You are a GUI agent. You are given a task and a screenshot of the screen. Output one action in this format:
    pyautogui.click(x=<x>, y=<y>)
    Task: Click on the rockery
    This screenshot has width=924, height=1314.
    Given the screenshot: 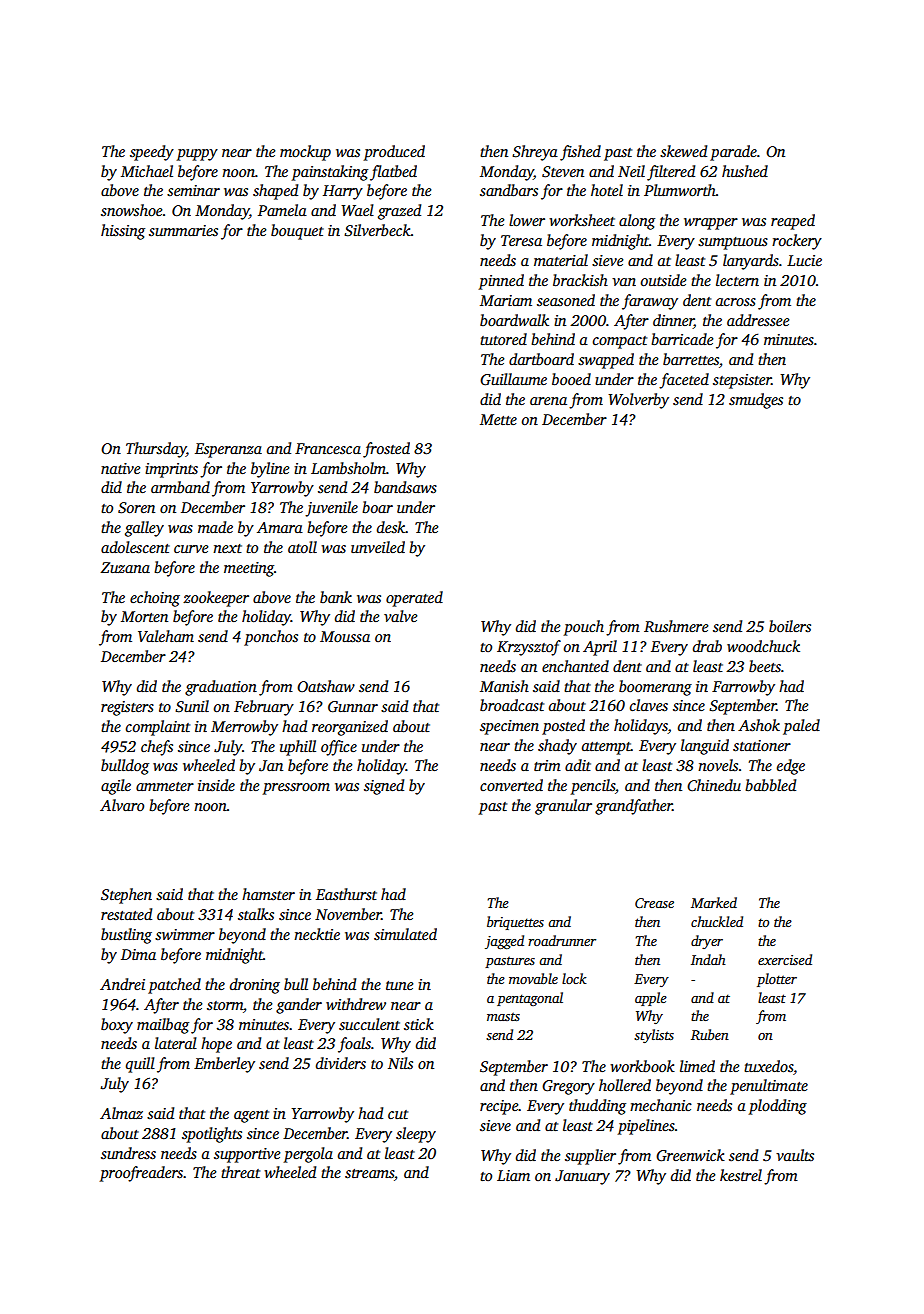 What is the action you would take?
    pyautogui.click(x=797, y=242)
